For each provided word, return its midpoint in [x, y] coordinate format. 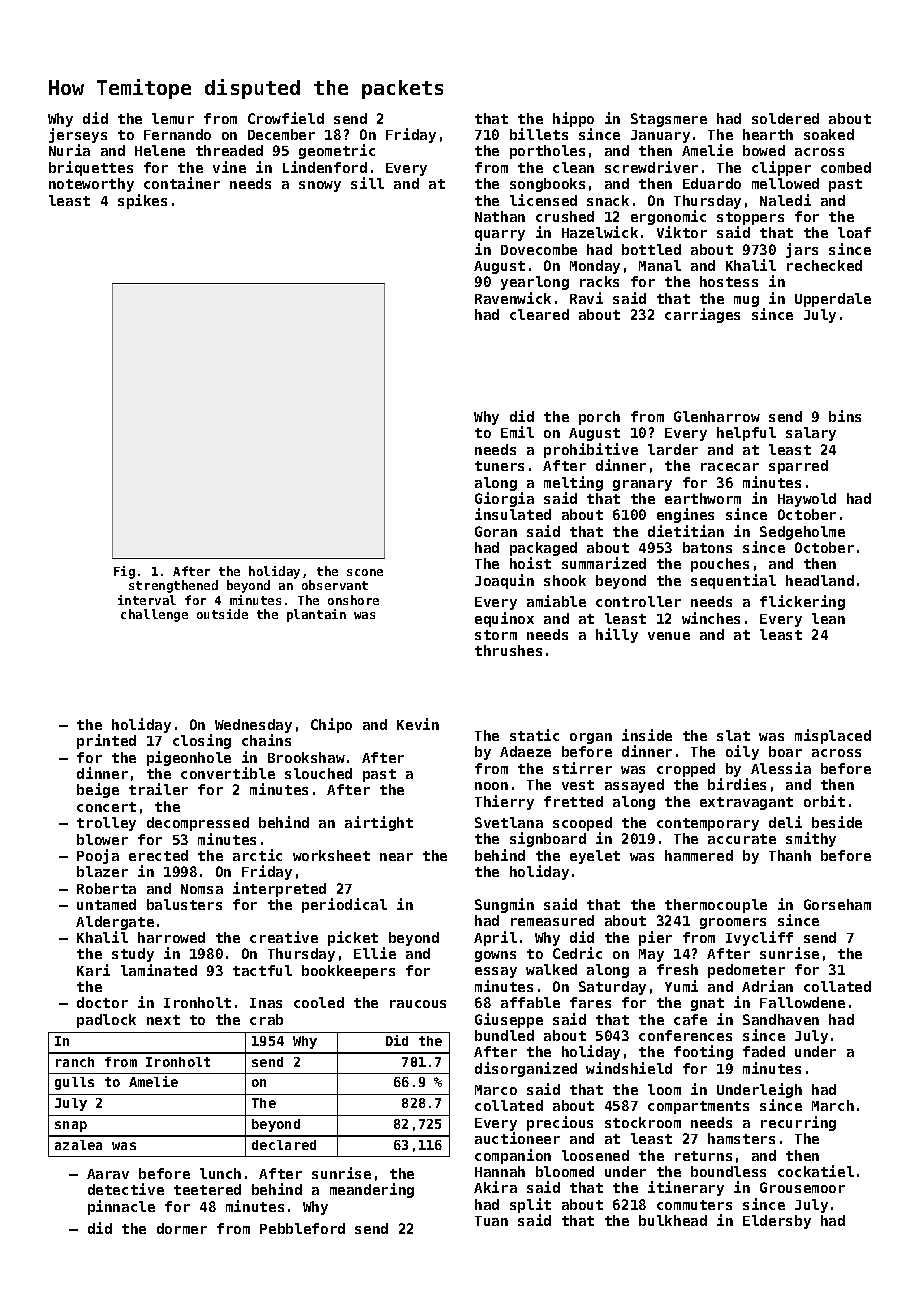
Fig [124, 572]
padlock [106, 1021]
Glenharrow [717, 416]
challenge [154, 615]
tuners [499, 466]
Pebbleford [302, 1228]
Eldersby [777, 1222]
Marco [496, 1090]
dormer [182, 1228]
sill [367, 183]
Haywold [807, 500]
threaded [229, 150]
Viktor [682, 232]
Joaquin [504, 581]
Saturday [612, 988]
